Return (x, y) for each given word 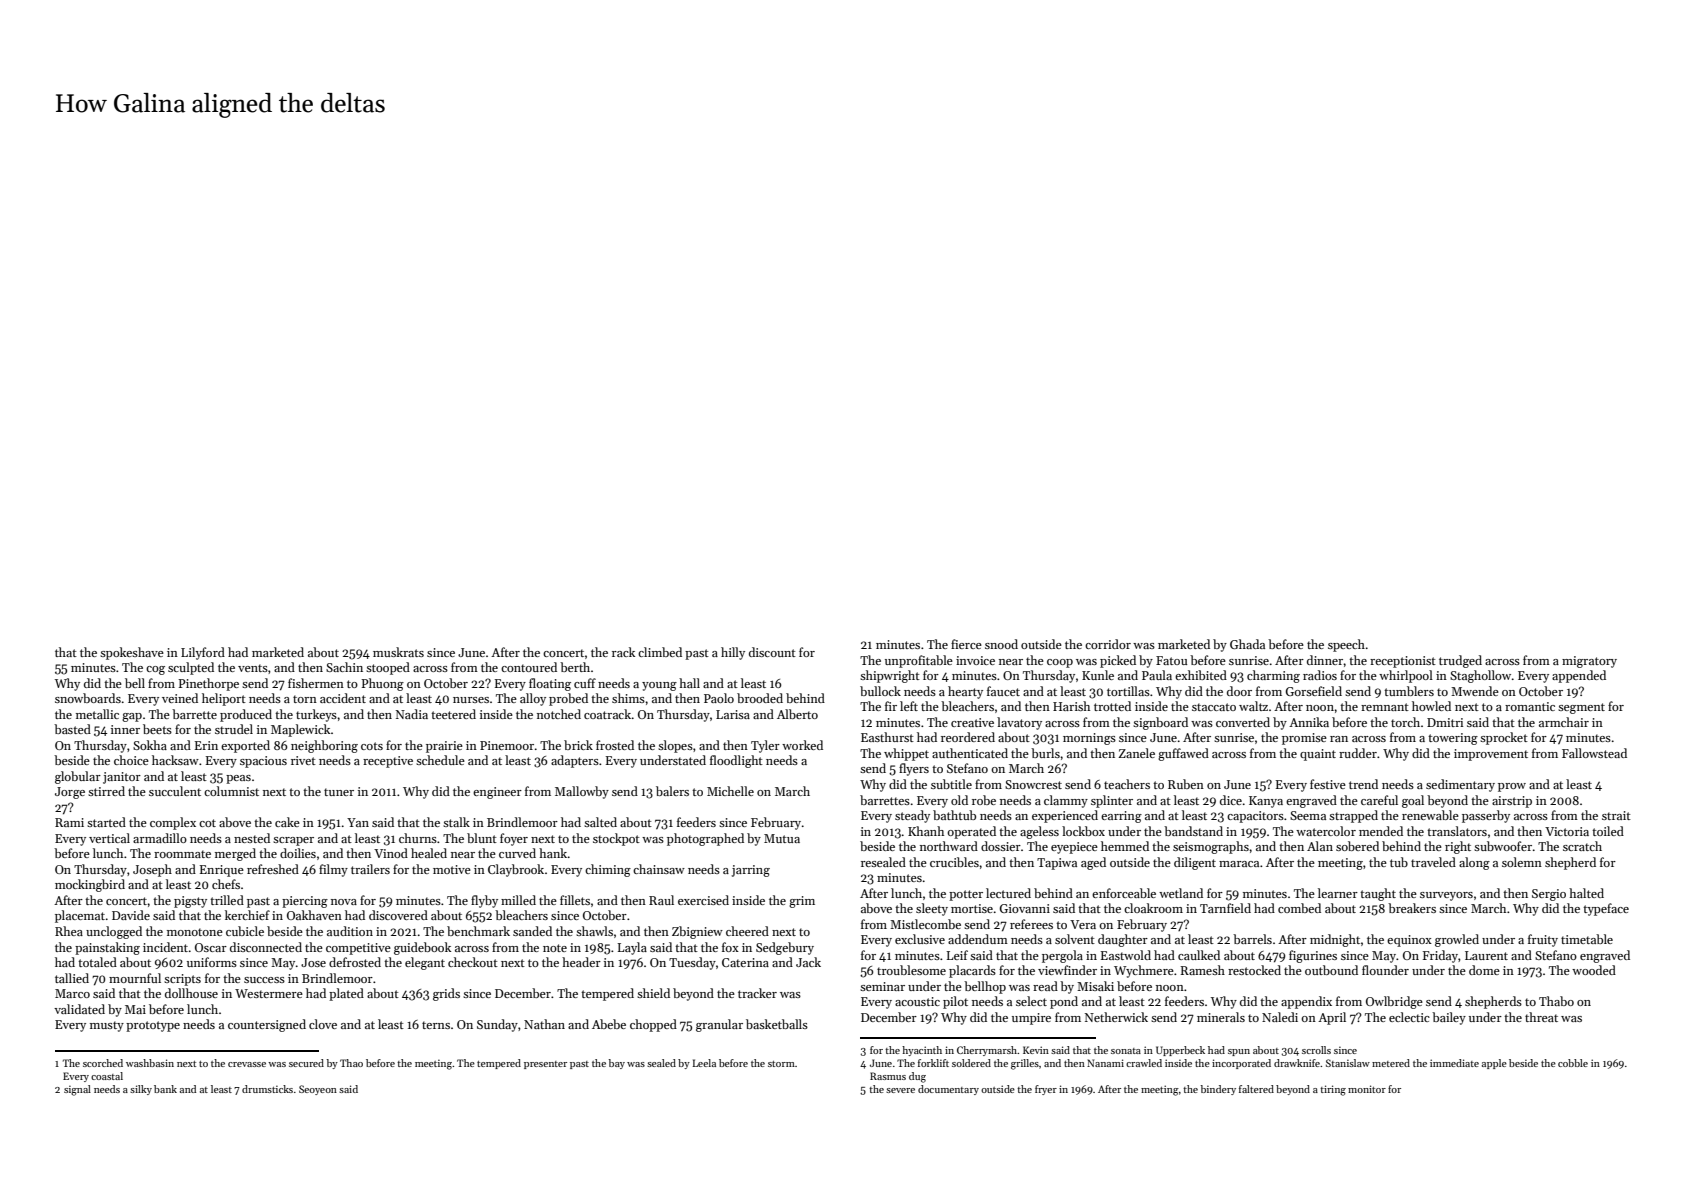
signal (77, 1090)
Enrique (222, 871)
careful (1379, 800)
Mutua (782, 838)
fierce (966, 644)
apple (1494, 1064)
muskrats (398, 652)
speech (1346, 645)
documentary (948, 1090)
